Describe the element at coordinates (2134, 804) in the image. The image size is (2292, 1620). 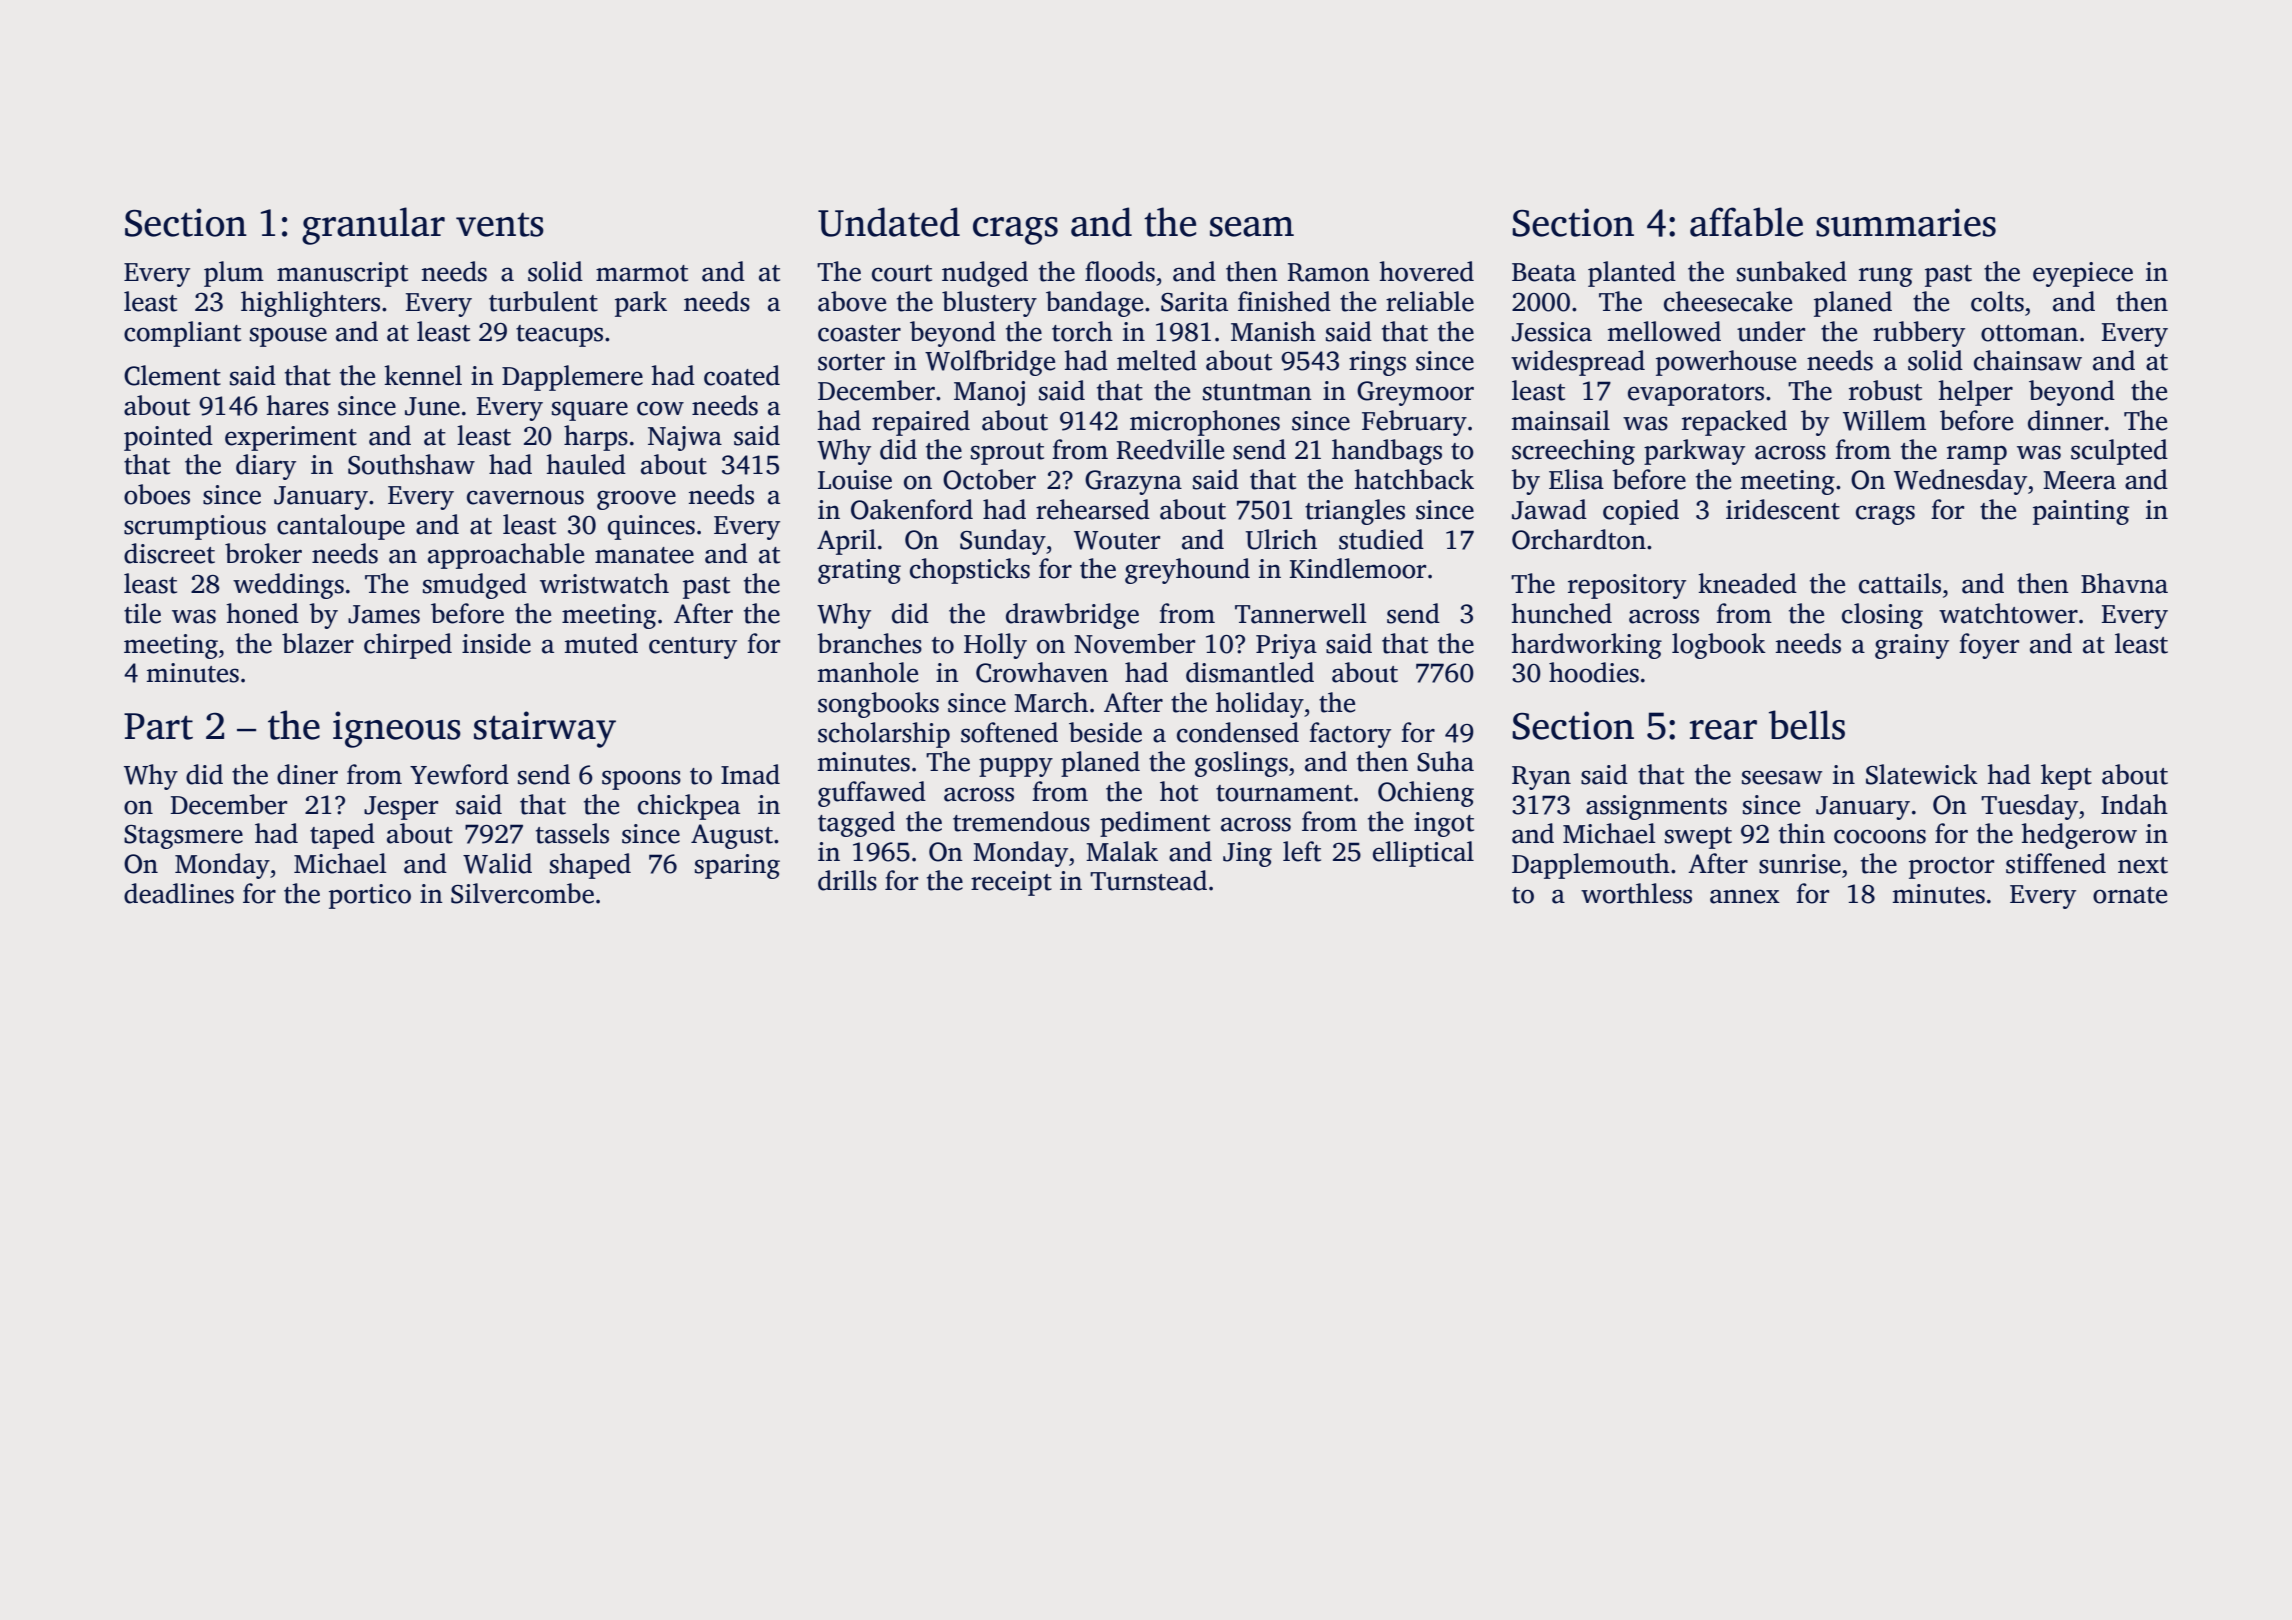
I see `Indah` at that location.
